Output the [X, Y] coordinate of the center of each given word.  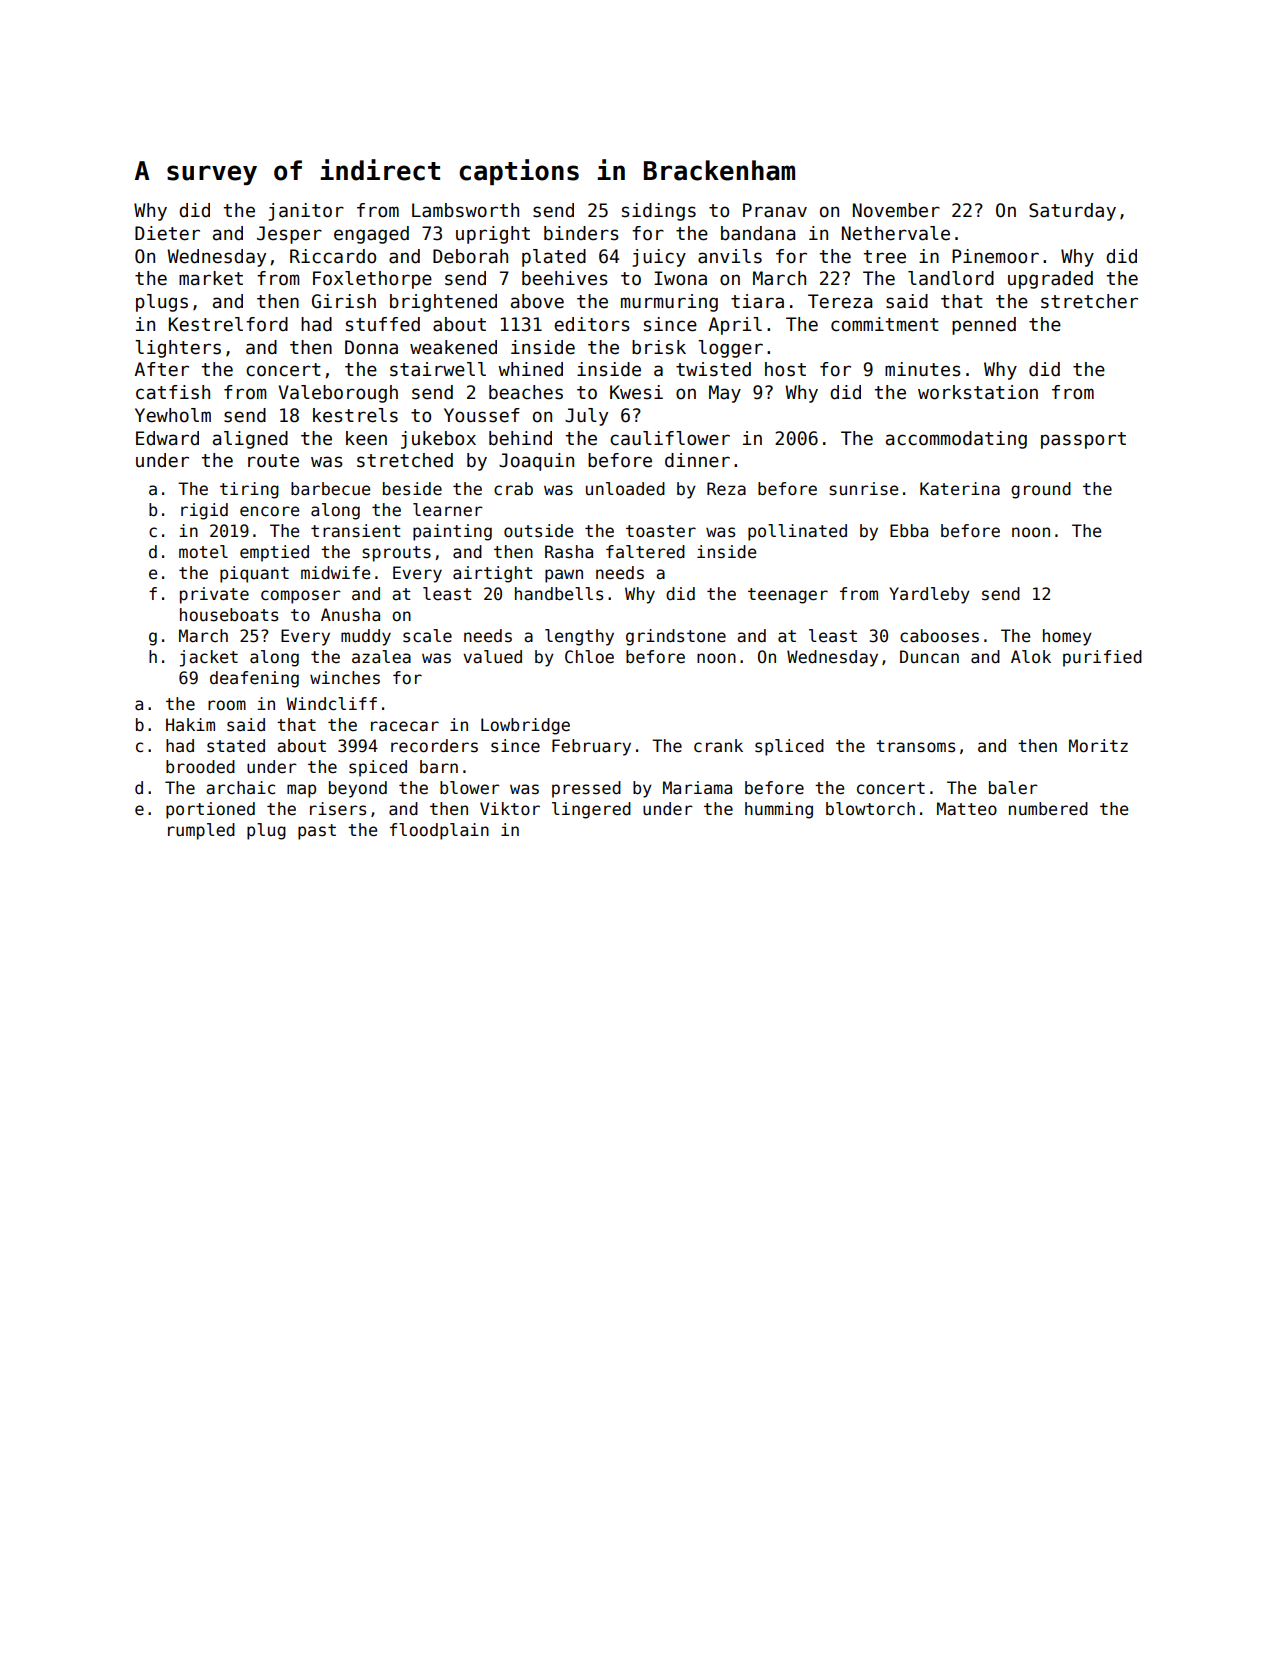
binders [581, 233]
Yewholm [173, 415]
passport [1083, 440]
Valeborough [338, 394]
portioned [210, 810]
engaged [371, 235]
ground [1041, 490]
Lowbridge [525, 726]
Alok [1031, 656]
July [586, 417]
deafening [254, 679]
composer [301, 597]
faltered [645, 552]
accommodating [956, 440]
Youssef [482, 415]
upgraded [1050, 280]
